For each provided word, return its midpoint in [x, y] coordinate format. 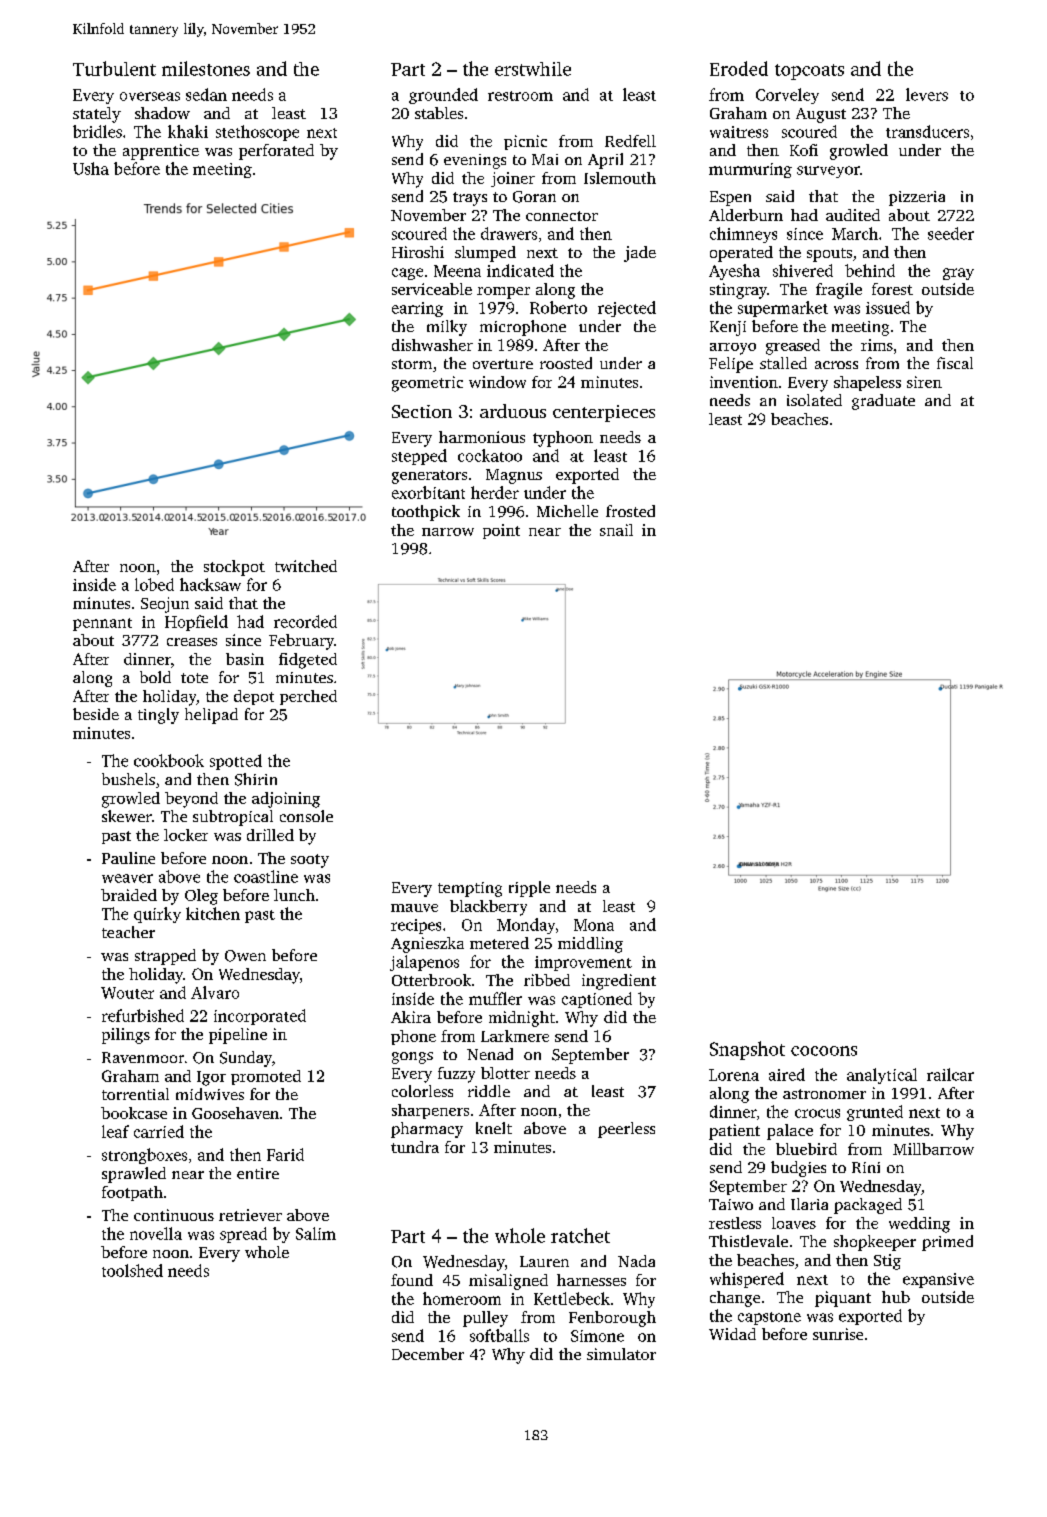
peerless [626, 1130]
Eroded [739, 68]
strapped [165, 957]
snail [616, 530]
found [412, 1280]
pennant [102, 624]
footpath [132, 1193]
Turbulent [114, 68]
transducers [927, 131]
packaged [868, 1206]
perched [308, 697]
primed [947, 1243]
